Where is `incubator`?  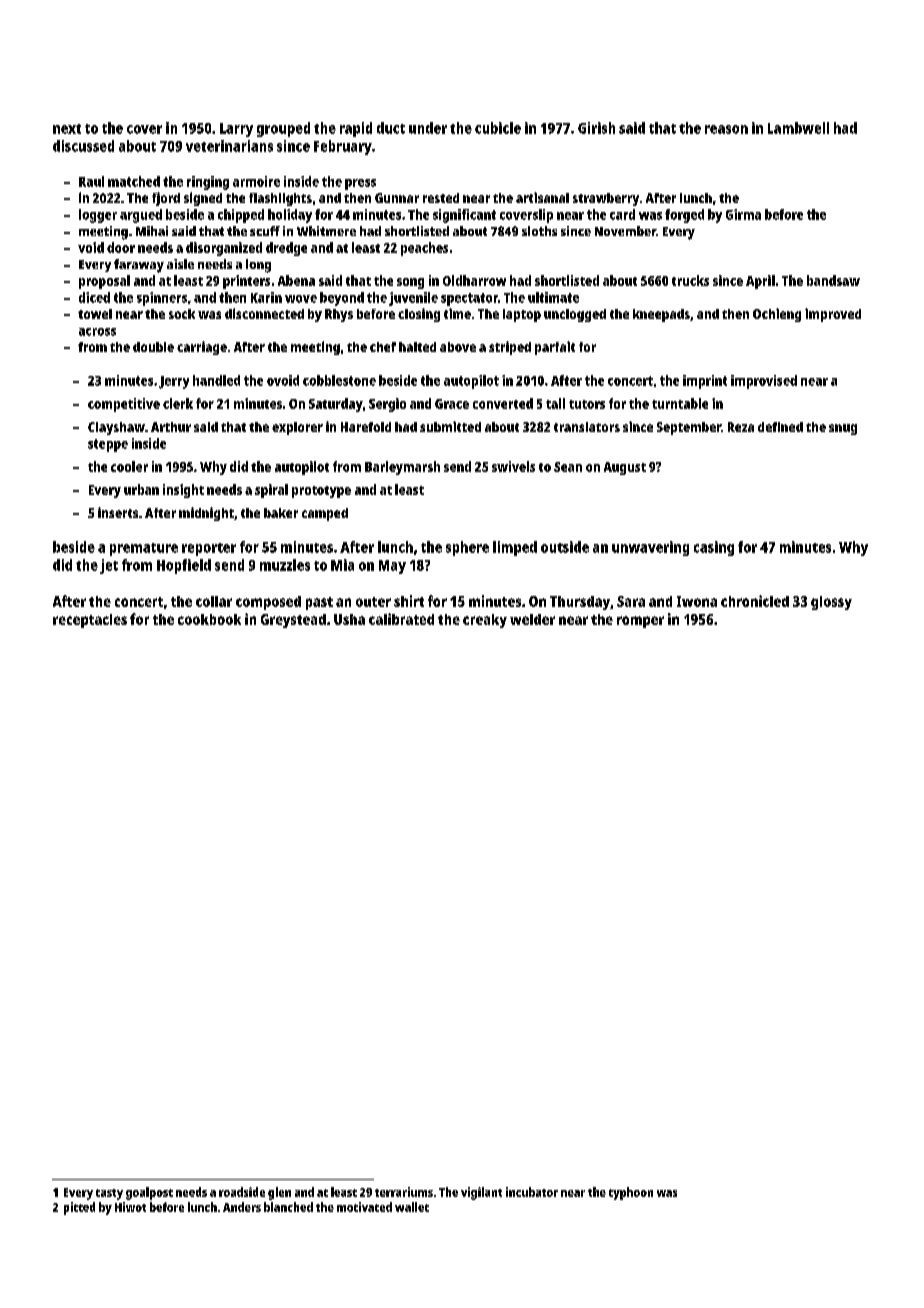
incubator is located at coordinates (532, 1192).
